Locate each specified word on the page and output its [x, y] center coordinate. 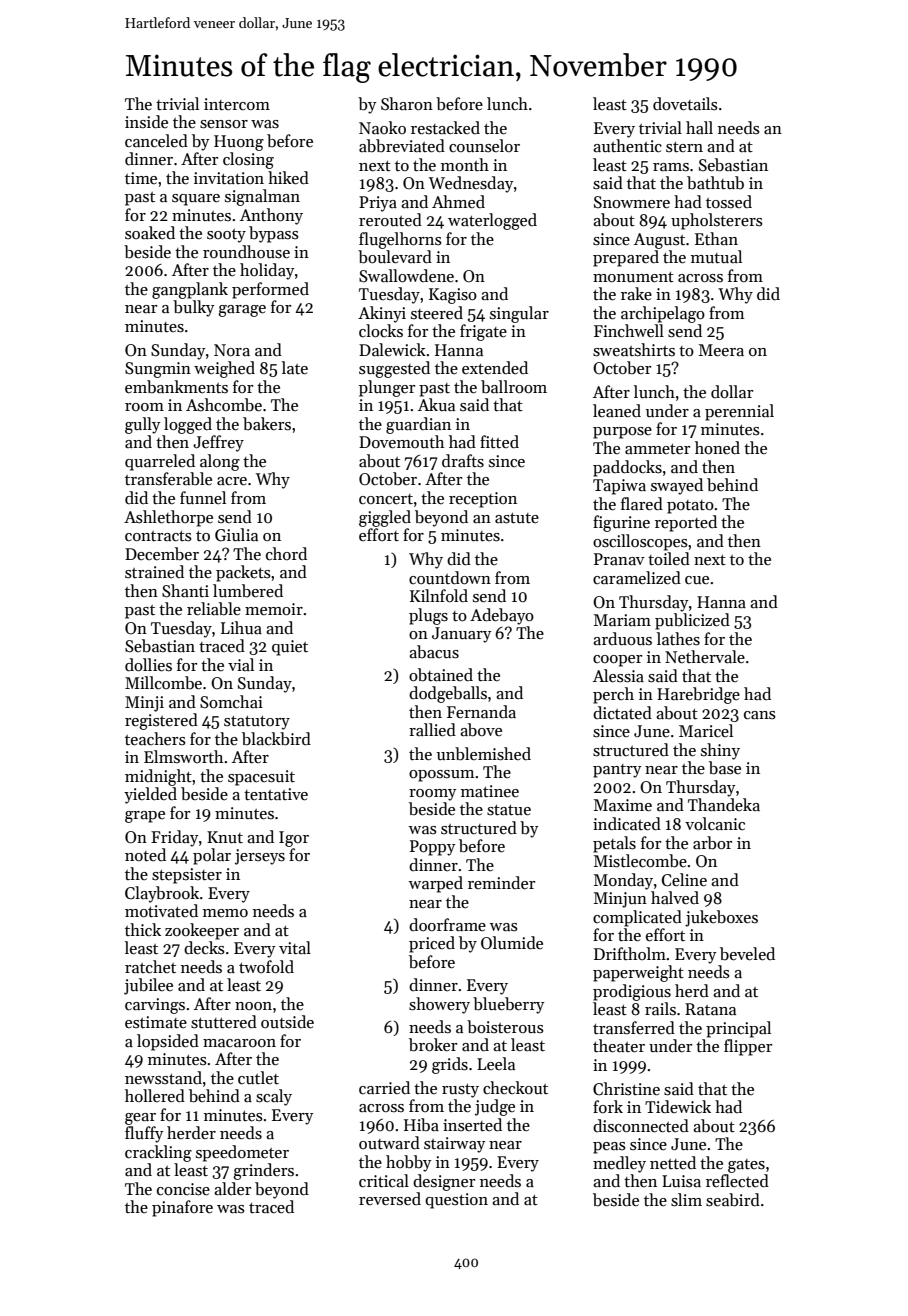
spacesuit [261, 778]
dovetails [685, 104]
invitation [229, 178]
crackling [158, 1153]
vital [295, 948]
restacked [445, 128]
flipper [748, 1047]
